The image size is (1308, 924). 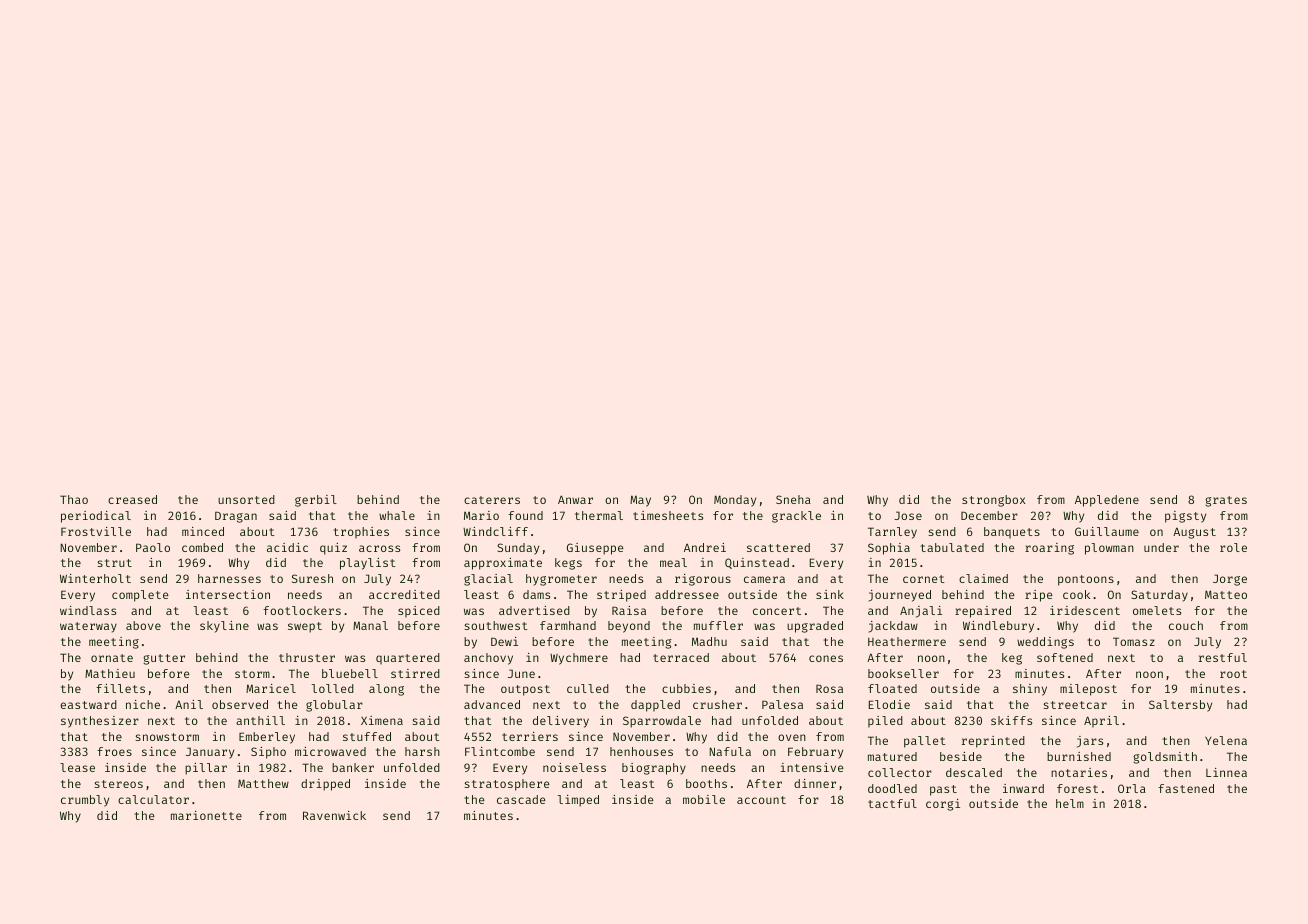 What do you see at coordinates (397, 515) in the screenshot?
I see `whale` at bounding box center [397, 515].
